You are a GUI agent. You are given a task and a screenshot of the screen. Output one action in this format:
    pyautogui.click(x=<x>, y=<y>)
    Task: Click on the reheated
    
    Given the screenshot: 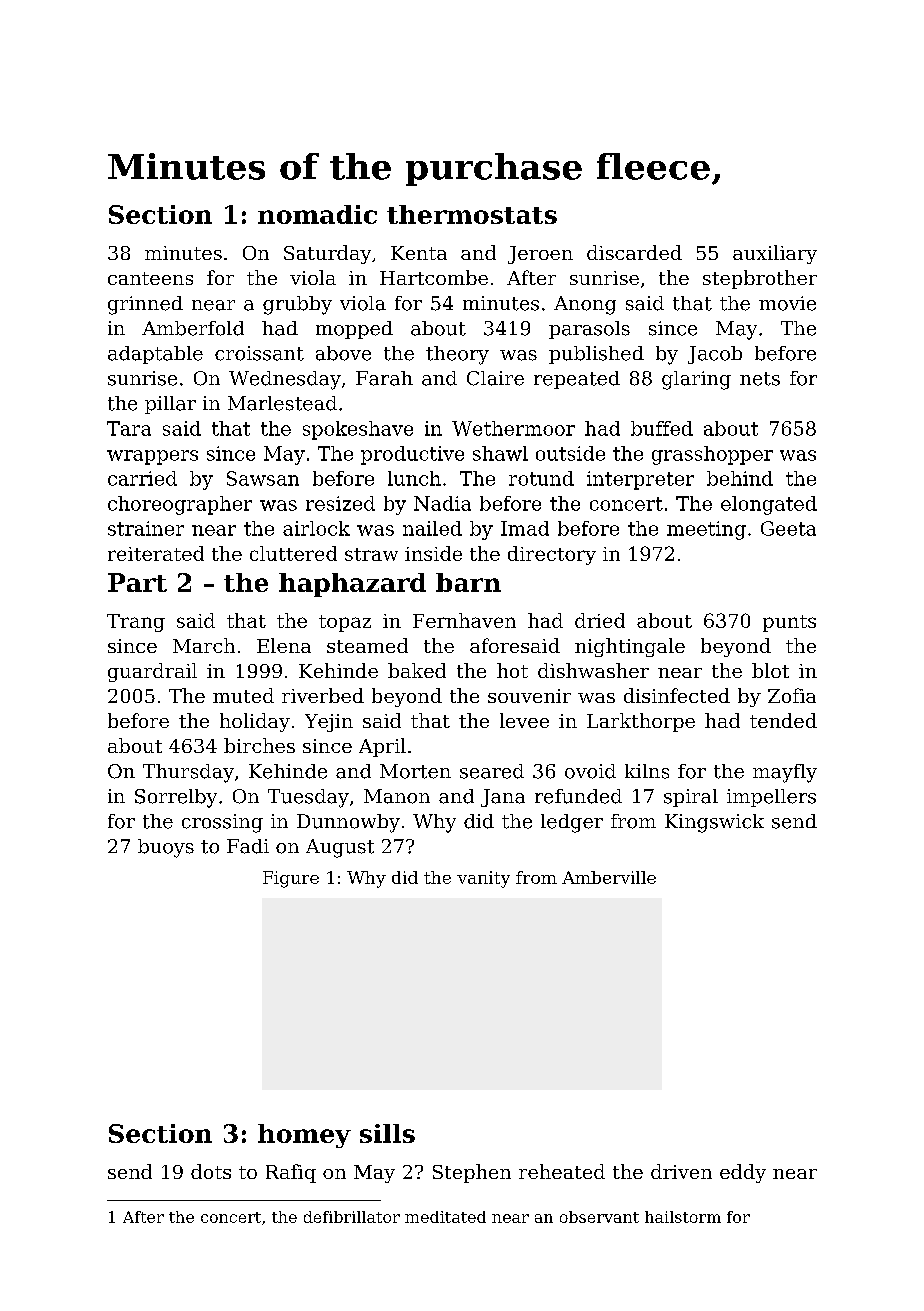 What is the action you would take?
    pyautogui.click(x=562, y=1171)
